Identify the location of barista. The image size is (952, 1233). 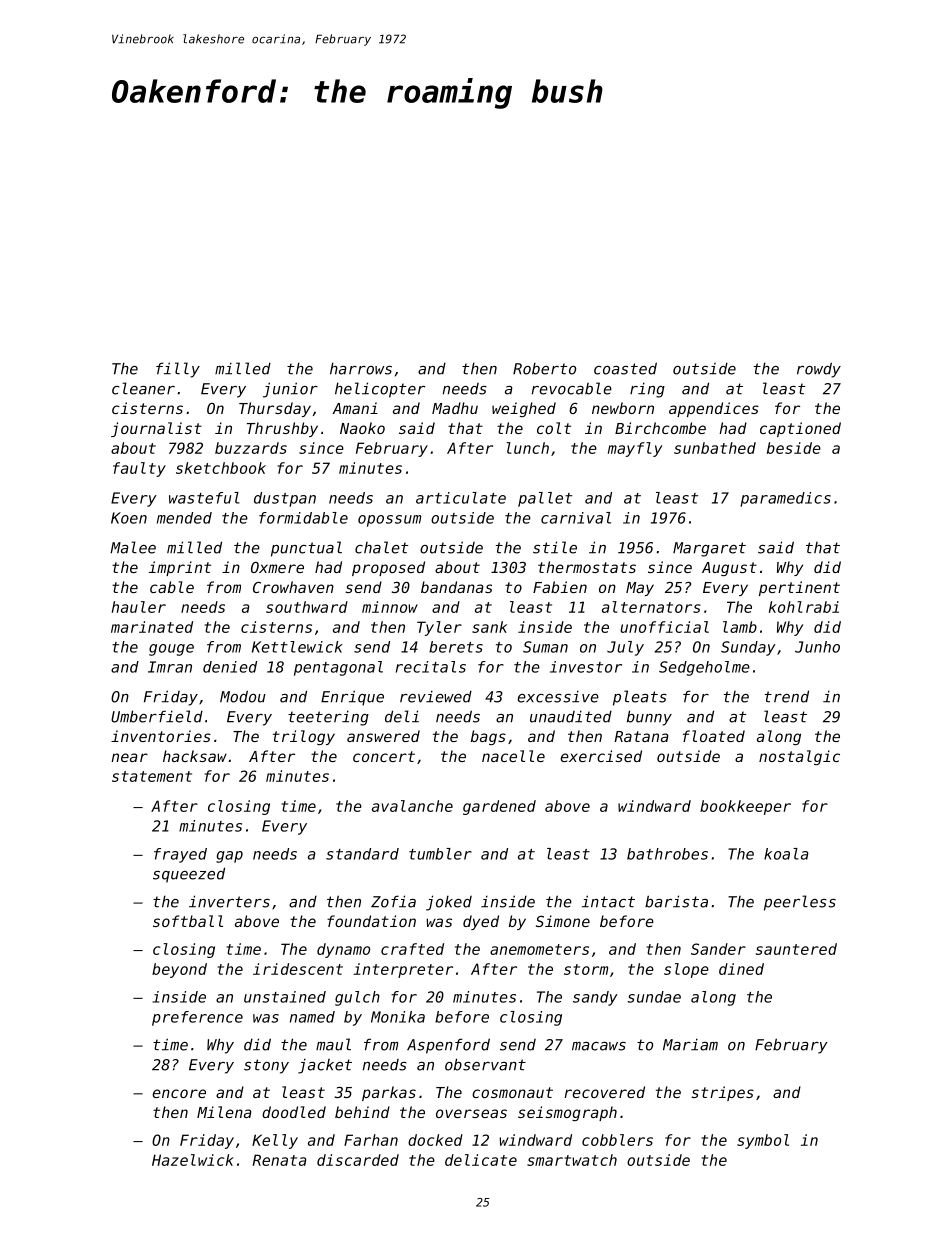
(676, 901).
